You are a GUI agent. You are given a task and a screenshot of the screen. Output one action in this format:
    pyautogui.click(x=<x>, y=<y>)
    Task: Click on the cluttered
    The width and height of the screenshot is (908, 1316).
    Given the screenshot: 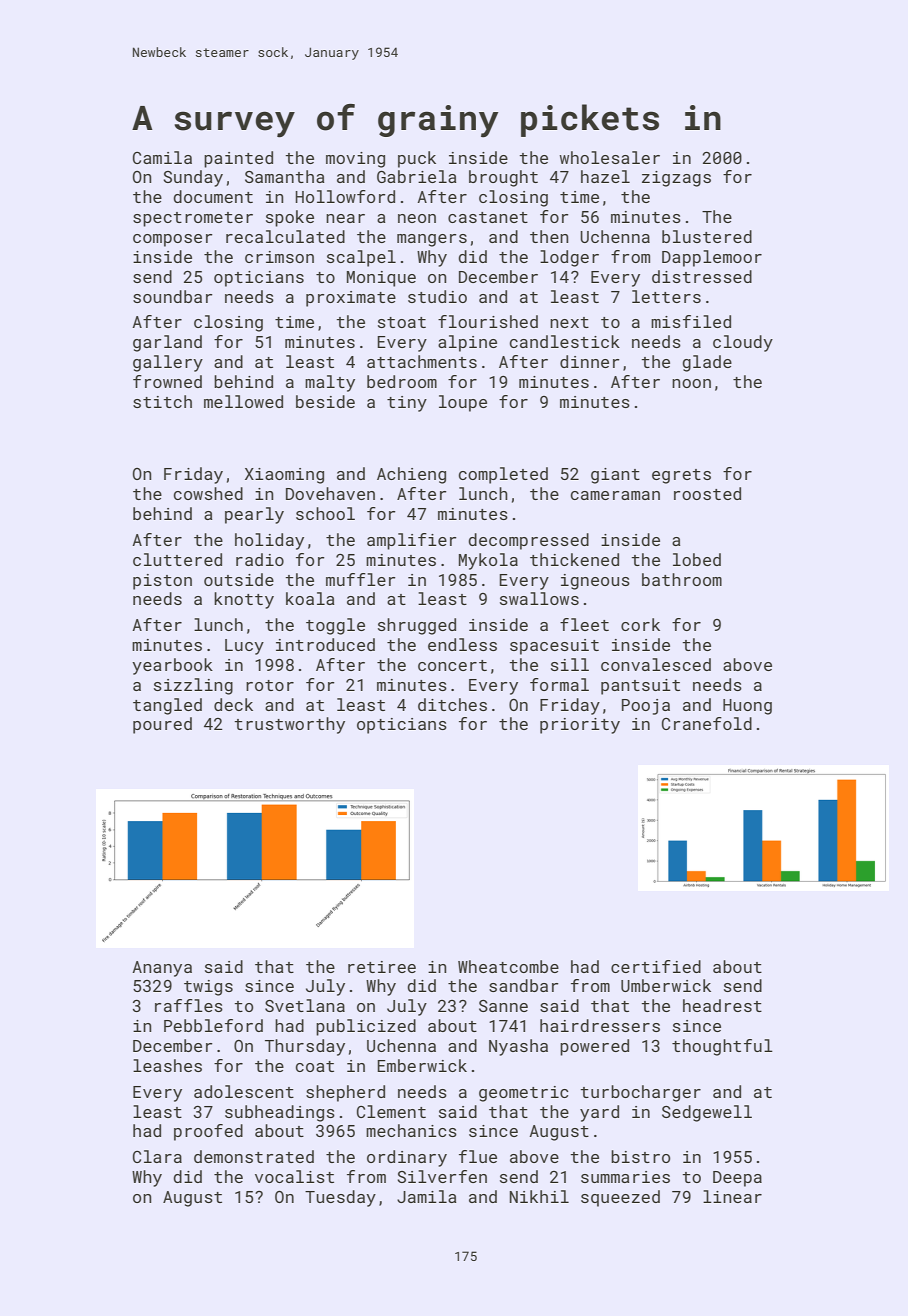 What is the action you would take?
    pyautogui.click(x=177, y=559)
